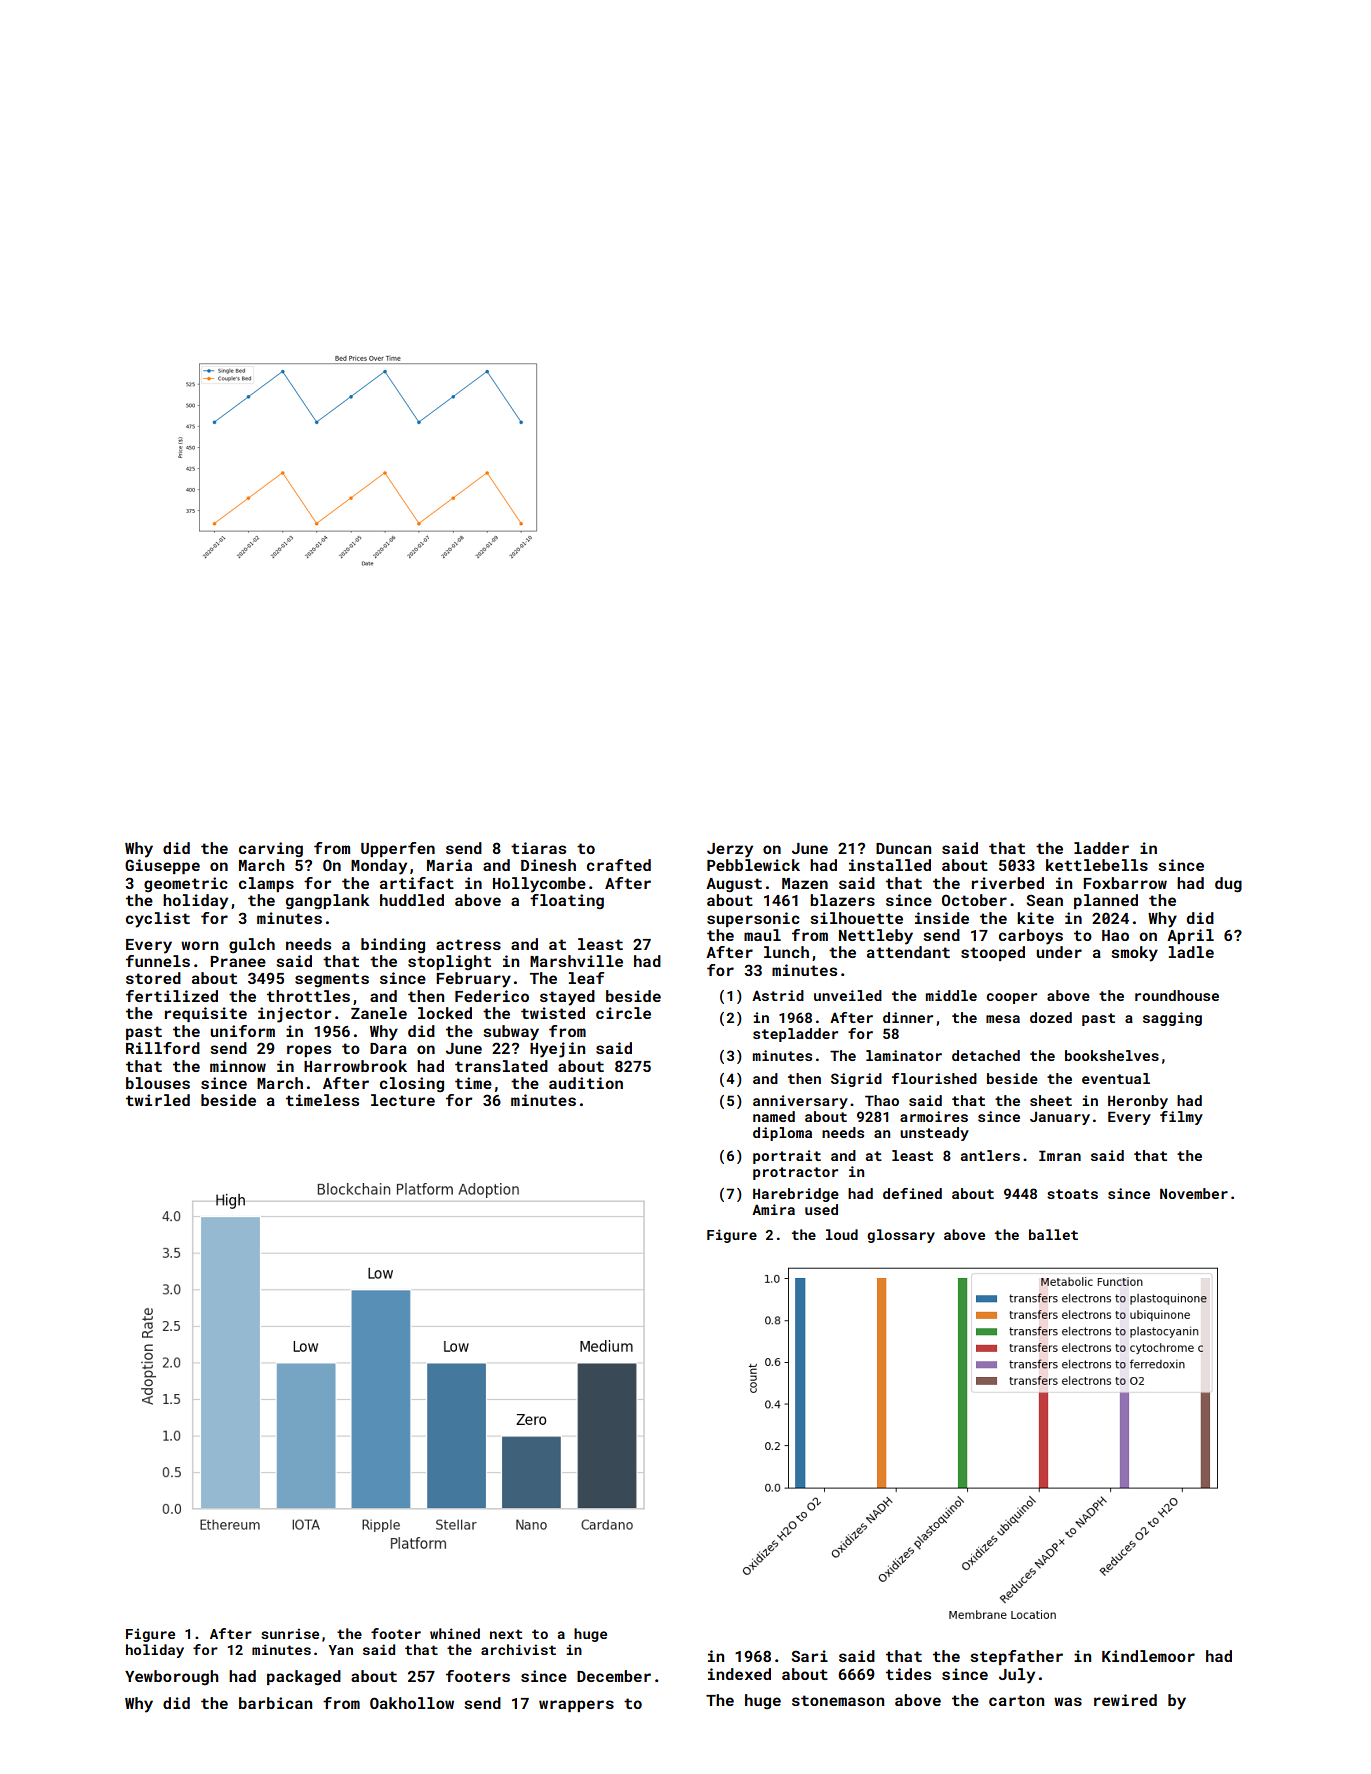  Describe the element at coordinates (912, 1193) in the screenshot. I see `defined` at that location.
